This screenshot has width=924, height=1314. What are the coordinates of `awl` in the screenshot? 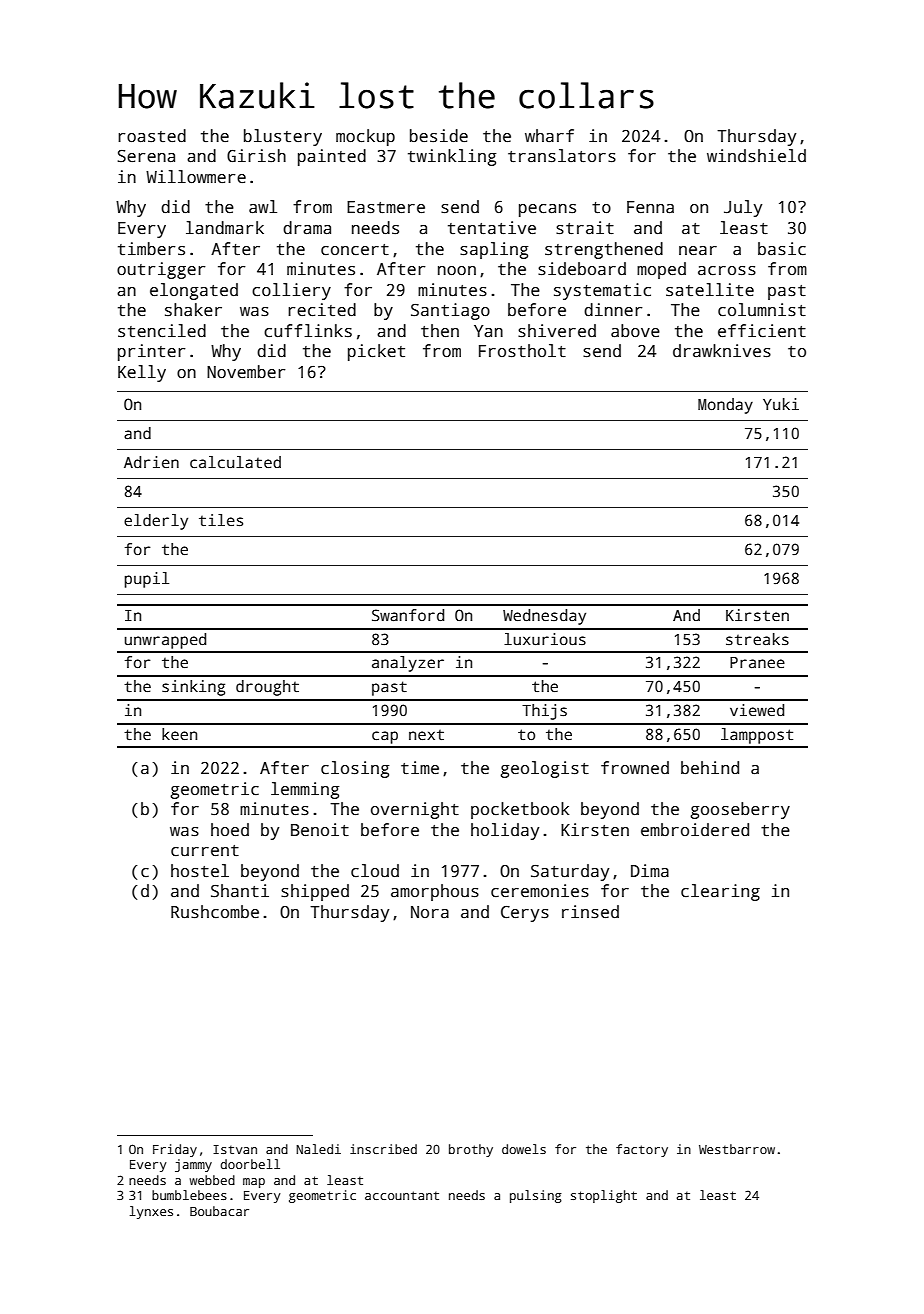 It's located at (263, 207).
